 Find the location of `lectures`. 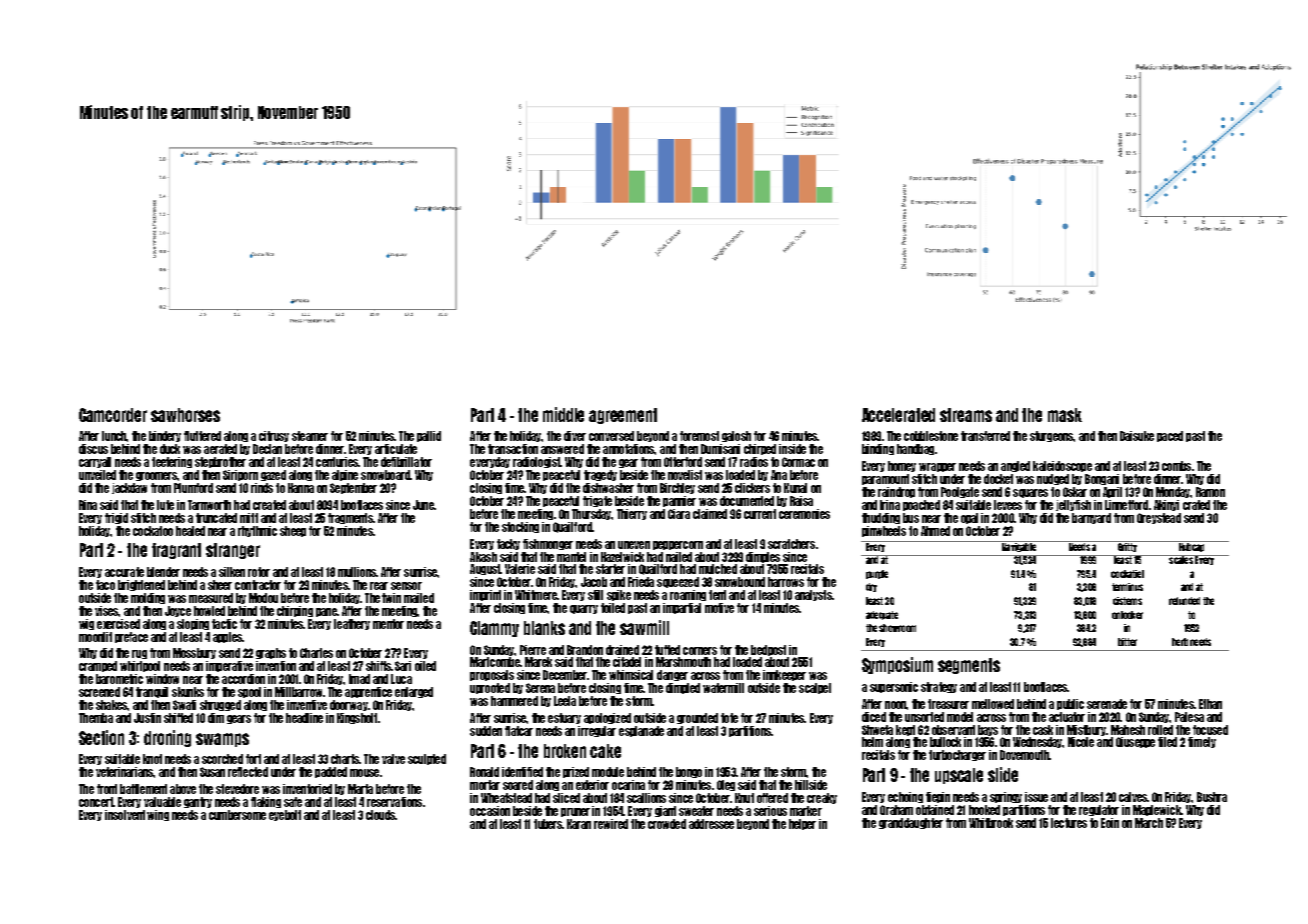

lectures is located at coordinates (1069, 823).
